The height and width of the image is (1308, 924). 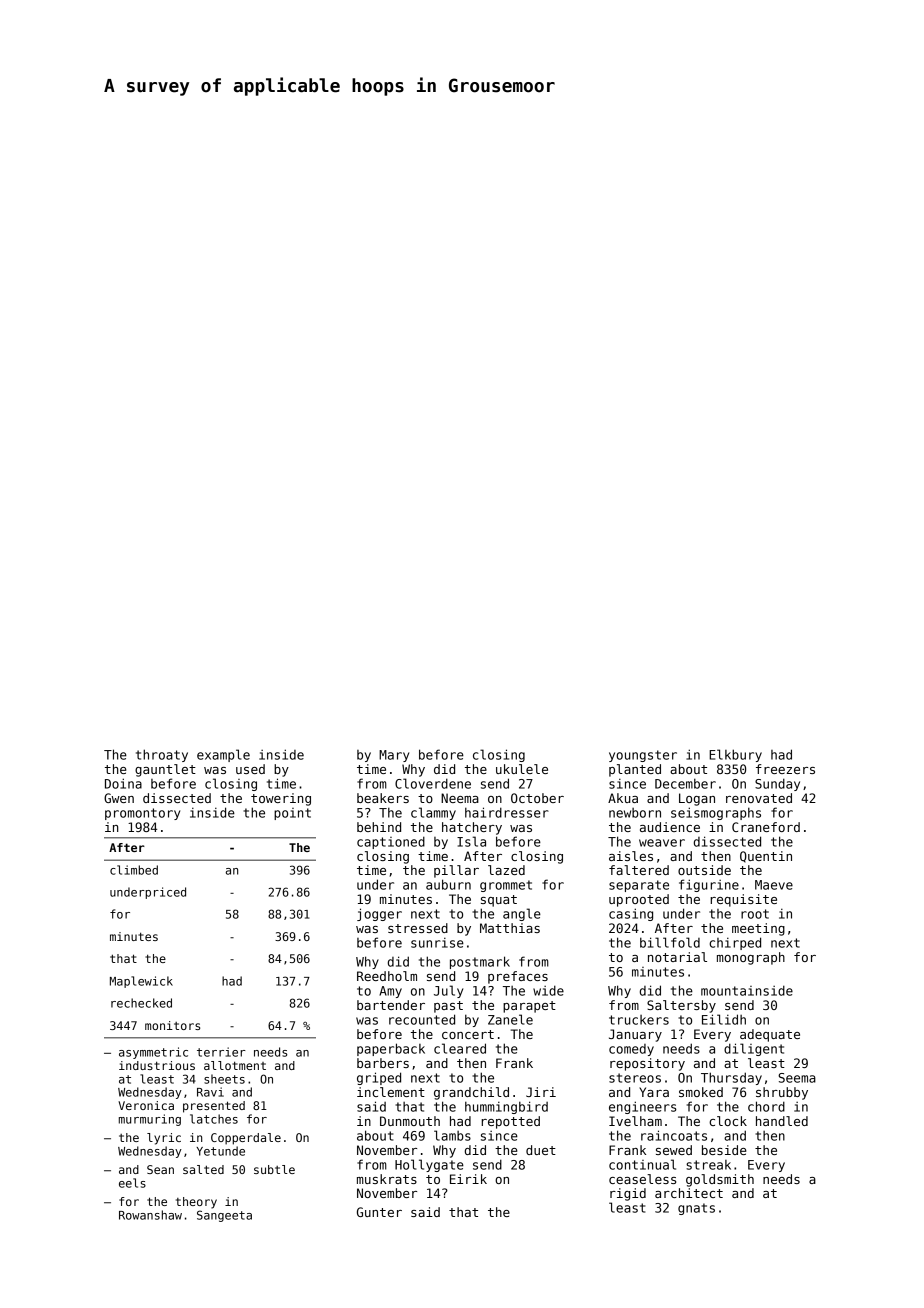 What do you see at coordinates (394, 756) in the image?
I see `Mary` at bounding box center [394, 756].
